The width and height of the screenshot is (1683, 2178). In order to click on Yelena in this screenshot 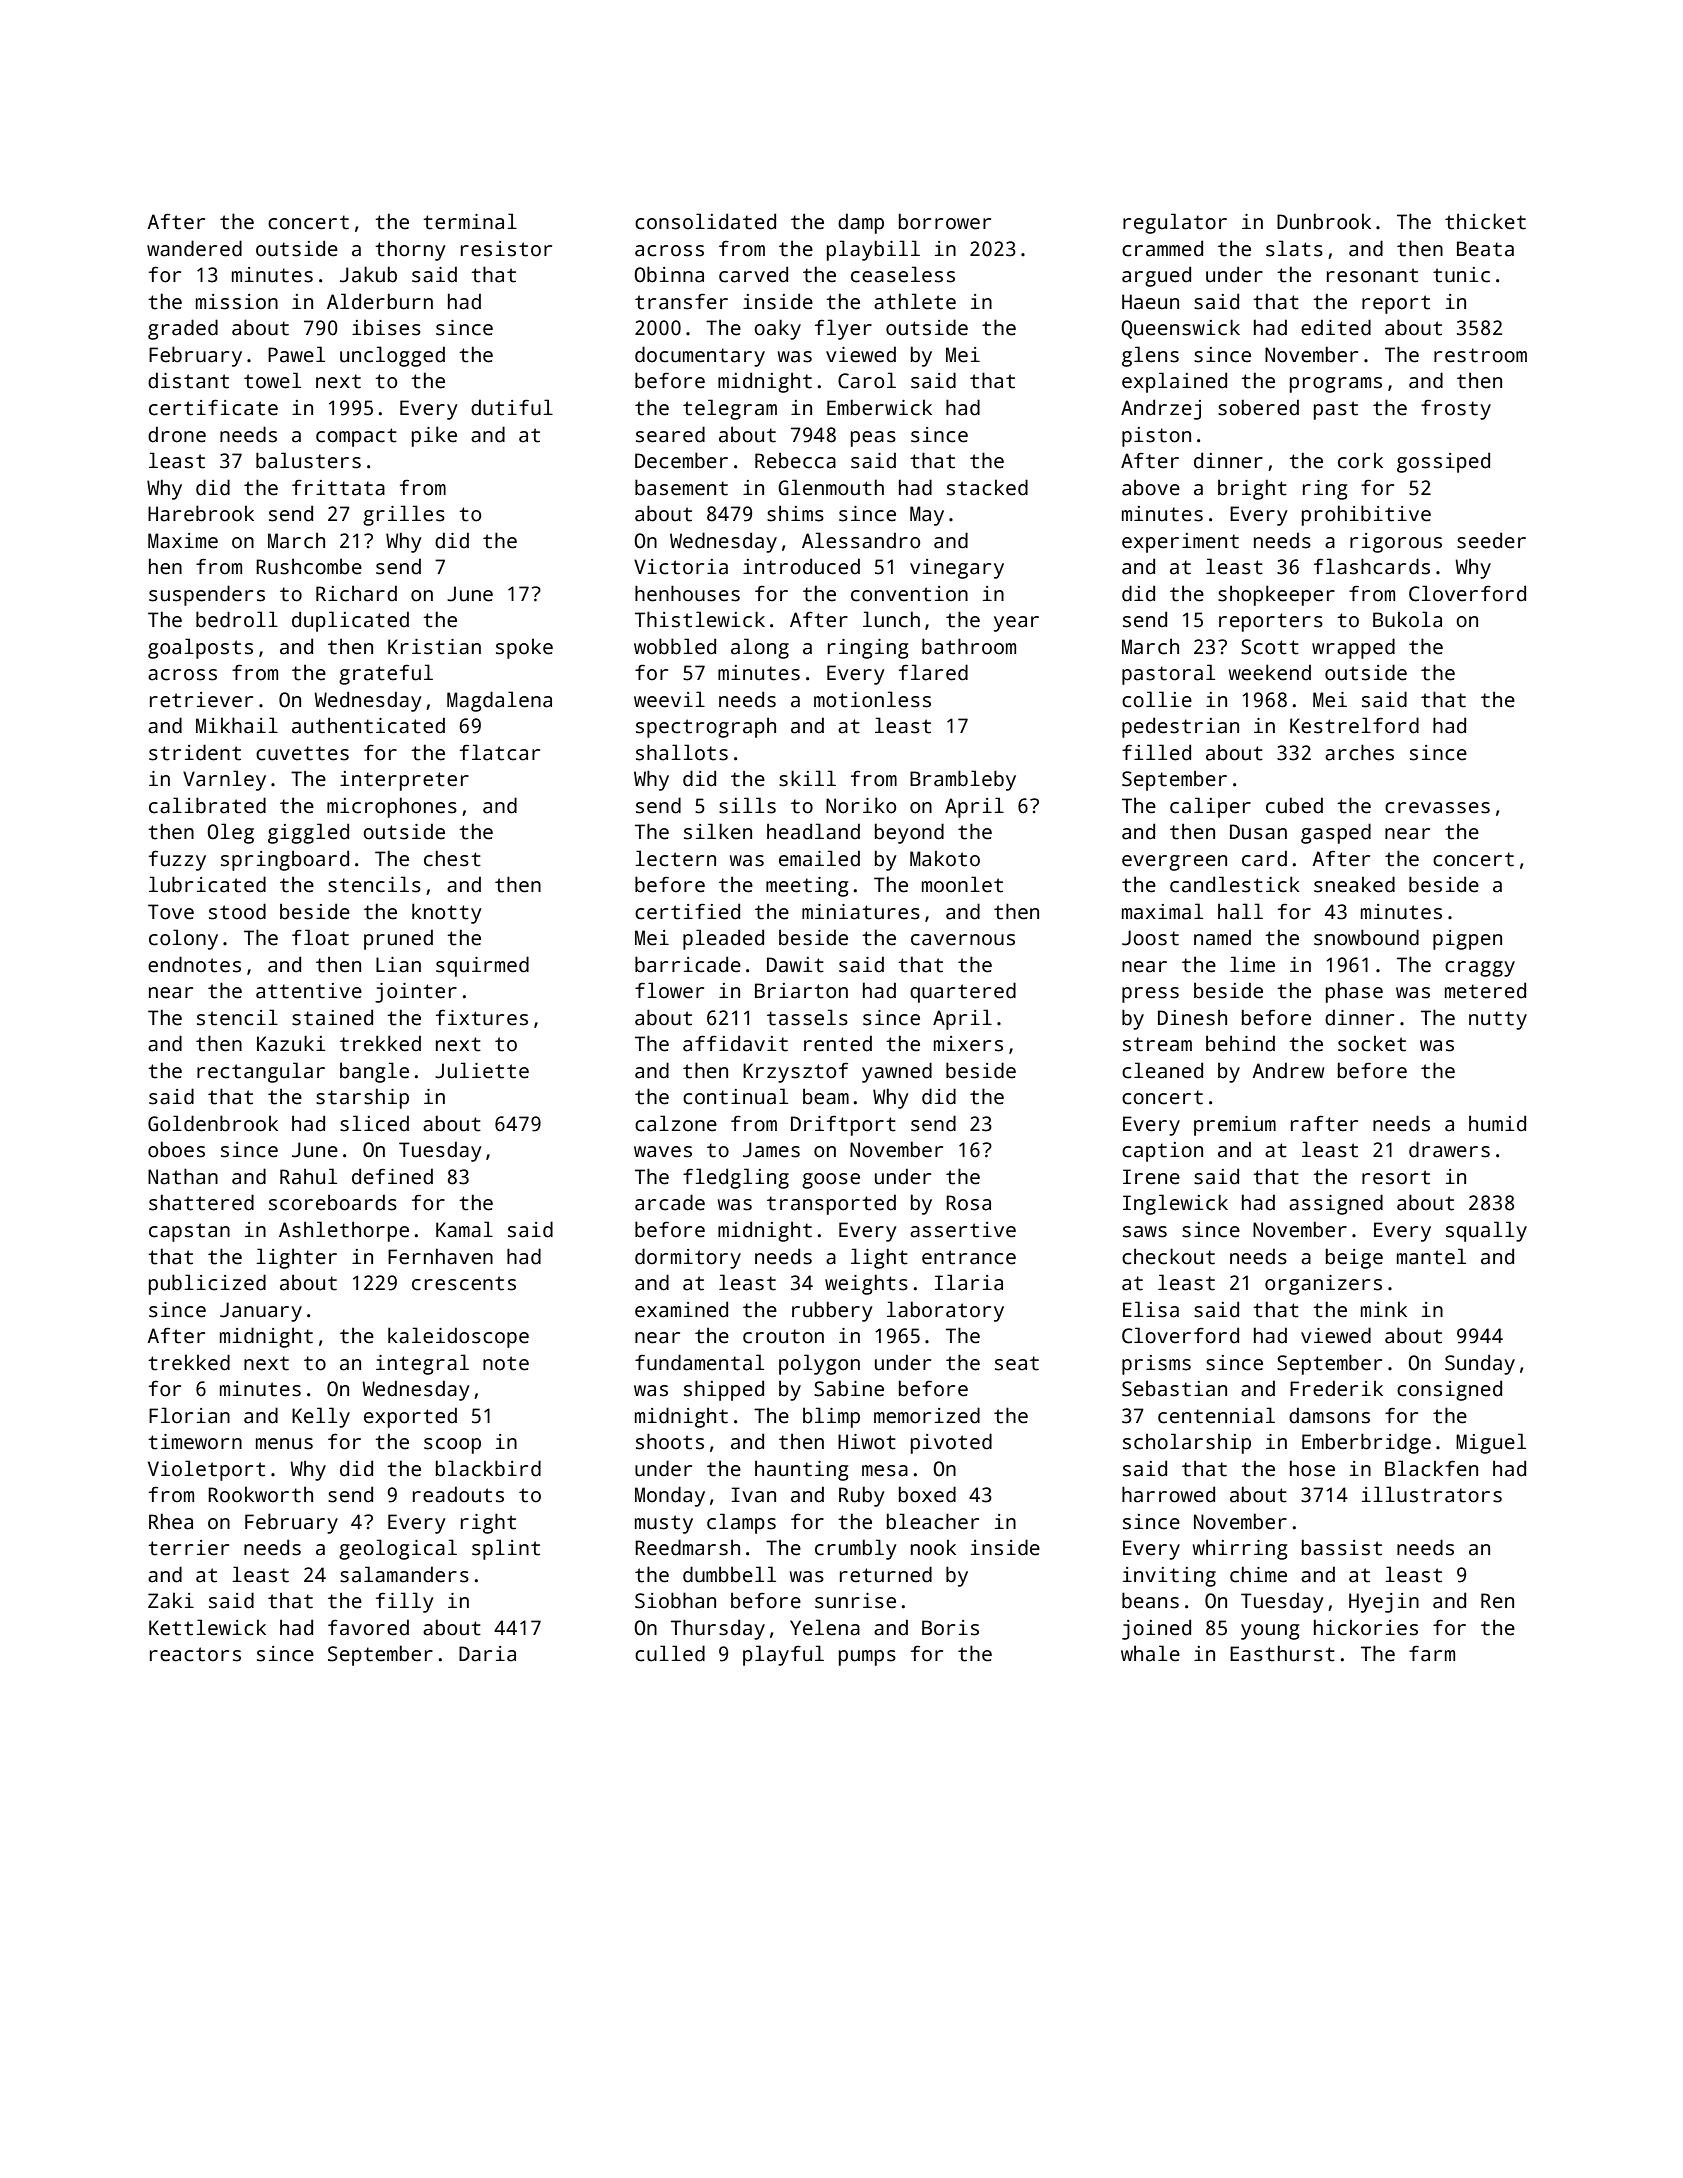, I will do `click(825, 1627)`.
